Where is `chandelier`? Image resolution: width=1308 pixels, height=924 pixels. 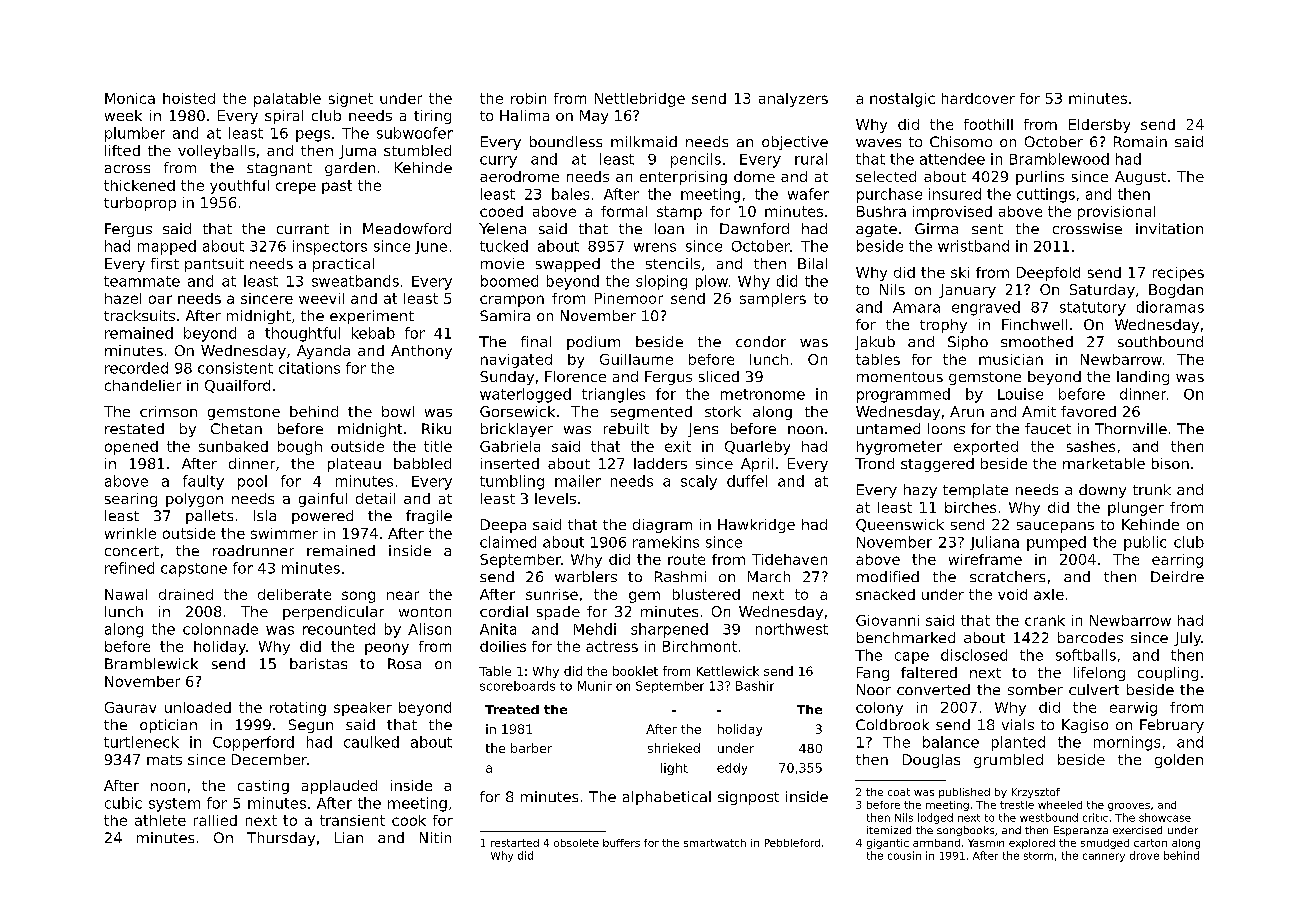 chandelier is located at coordinates (143, 385).
